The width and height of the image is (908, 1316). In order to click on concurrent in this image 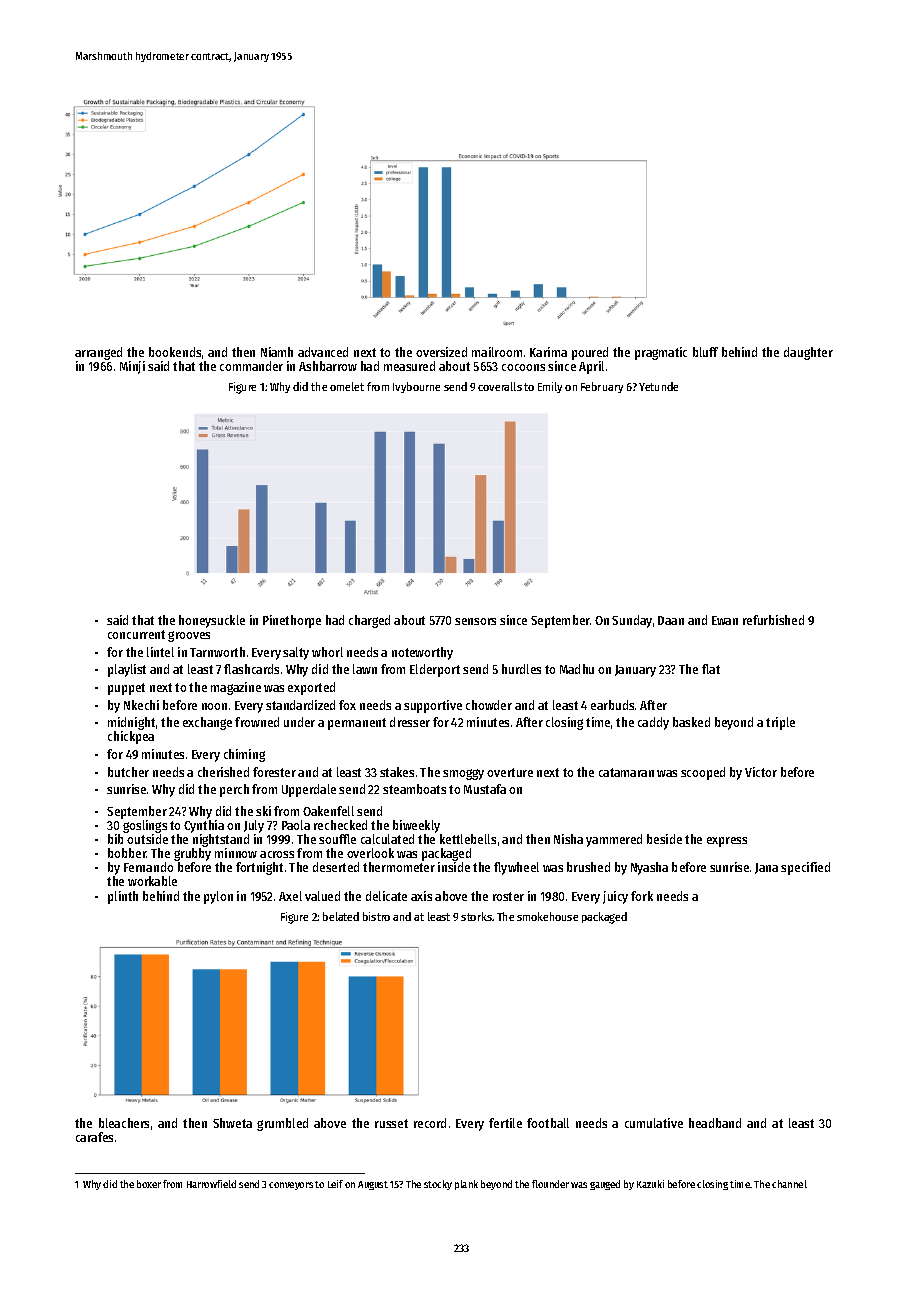, I will do `click(136, 634)`.
